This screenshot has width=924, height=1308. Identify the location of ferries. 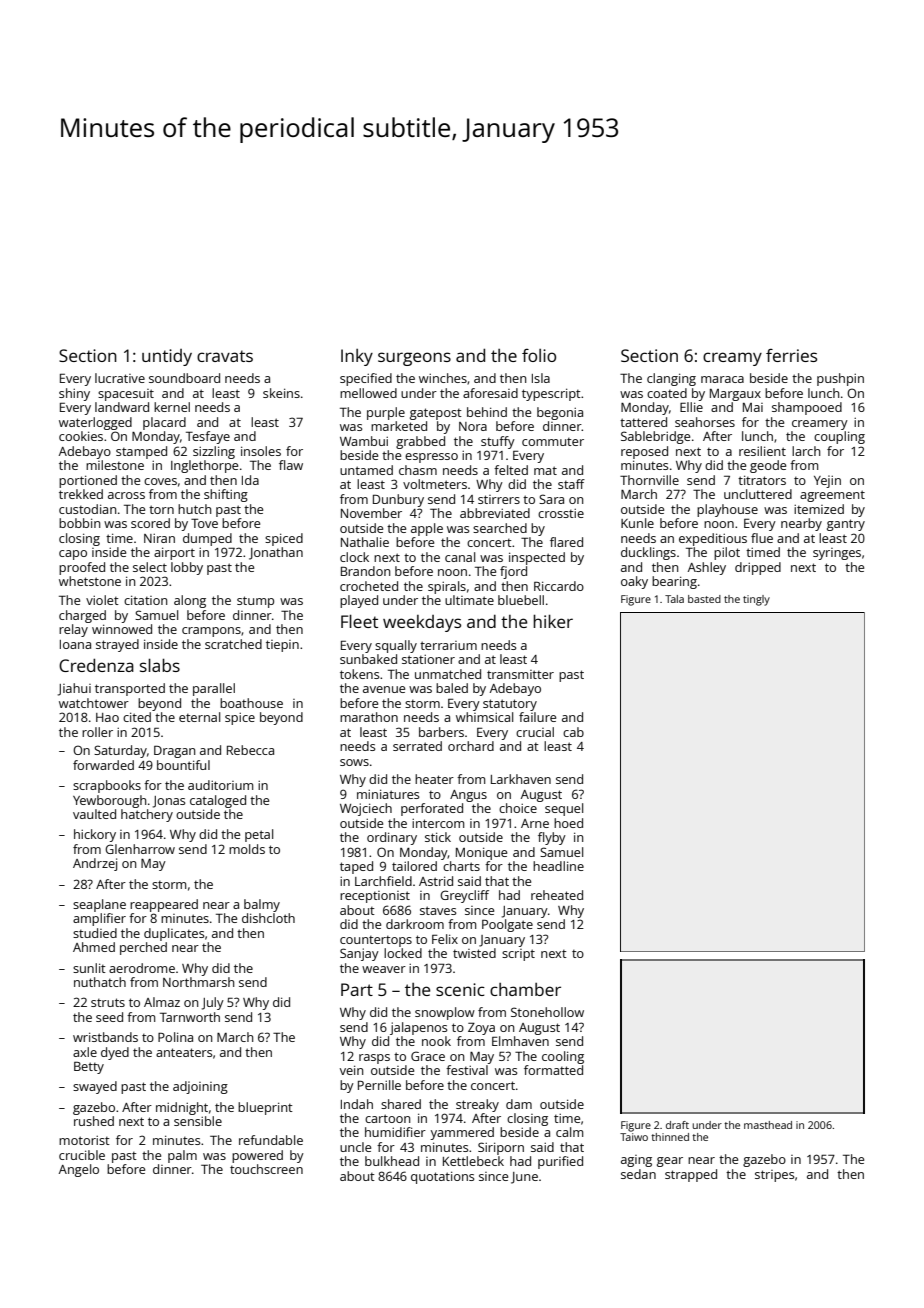
(791, 355).
